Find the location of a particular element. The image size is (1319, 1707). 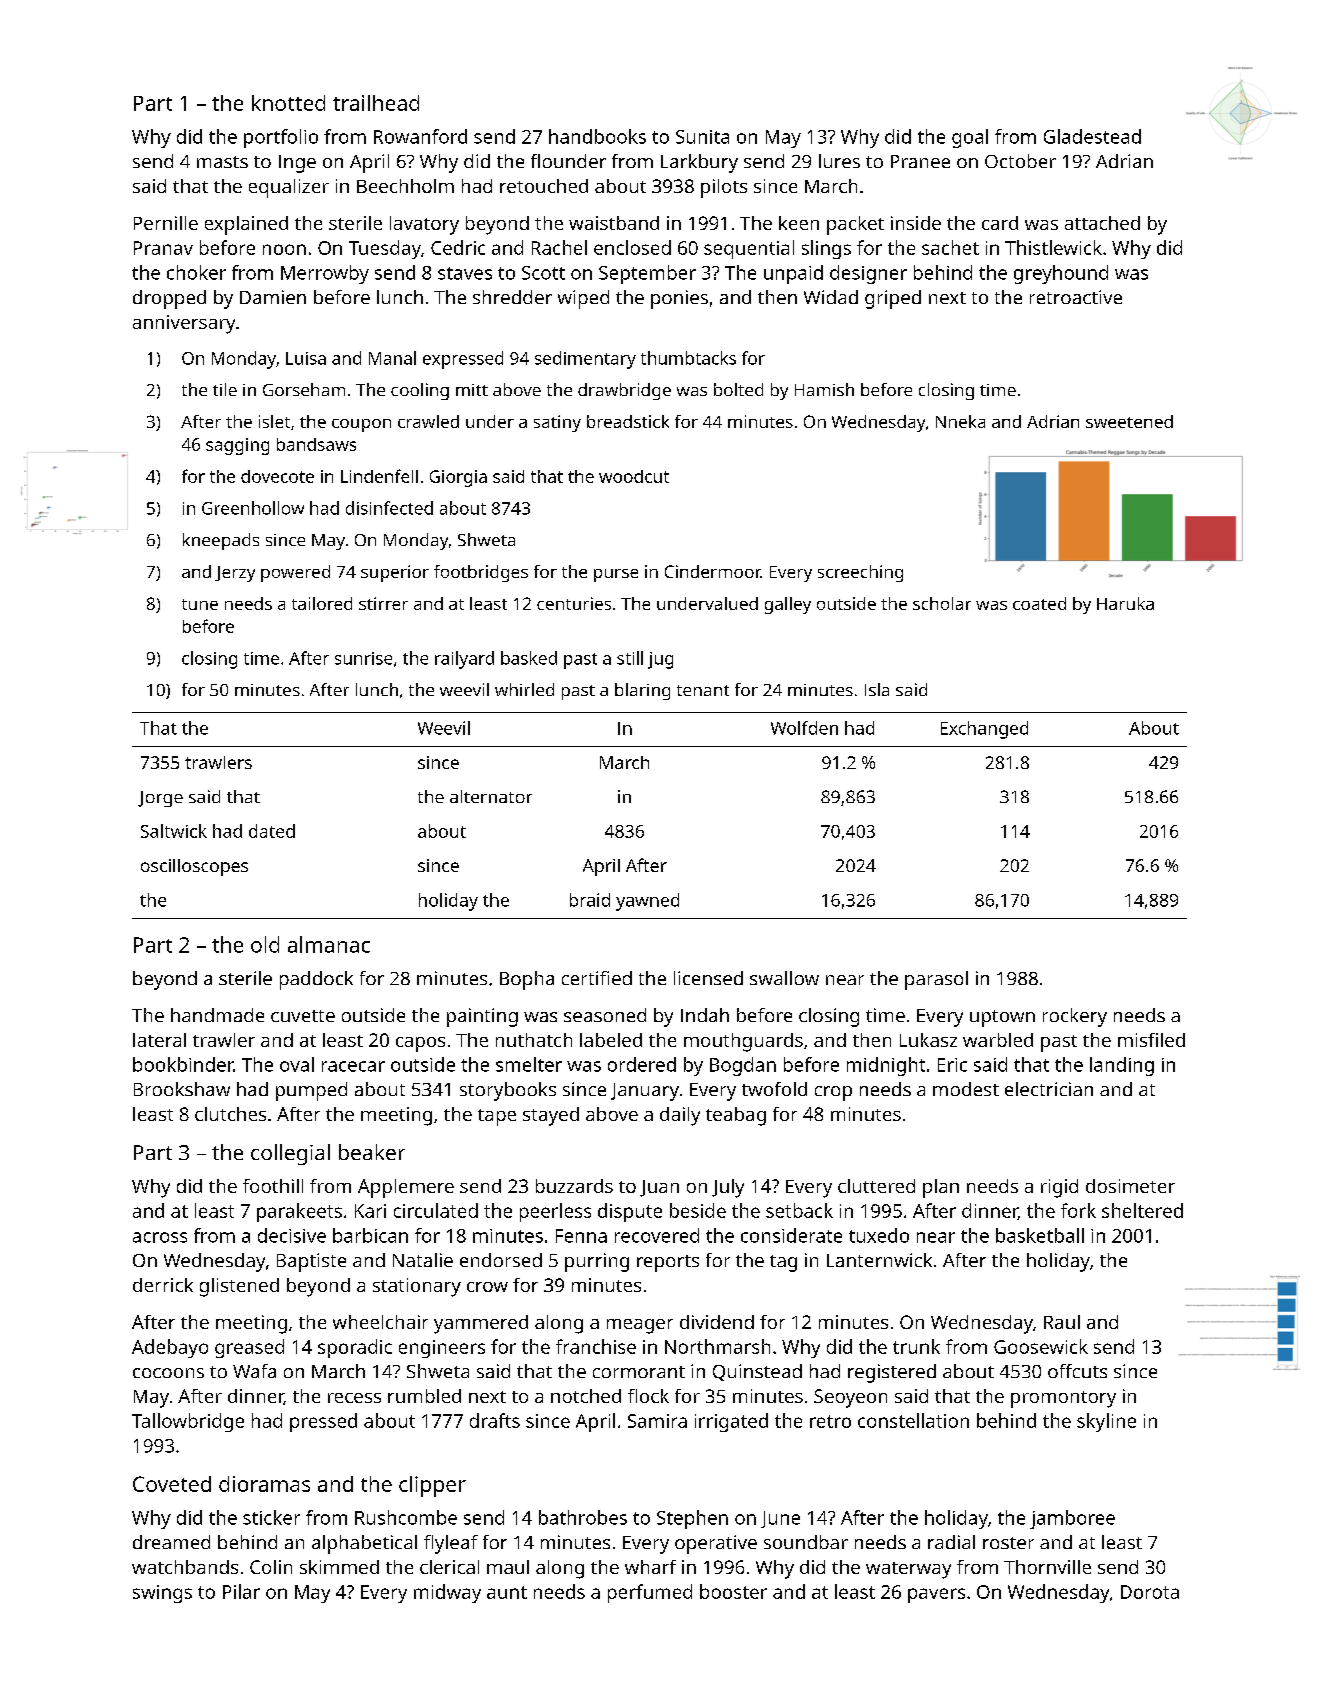

coated is located at coordinates (1039, 603).
